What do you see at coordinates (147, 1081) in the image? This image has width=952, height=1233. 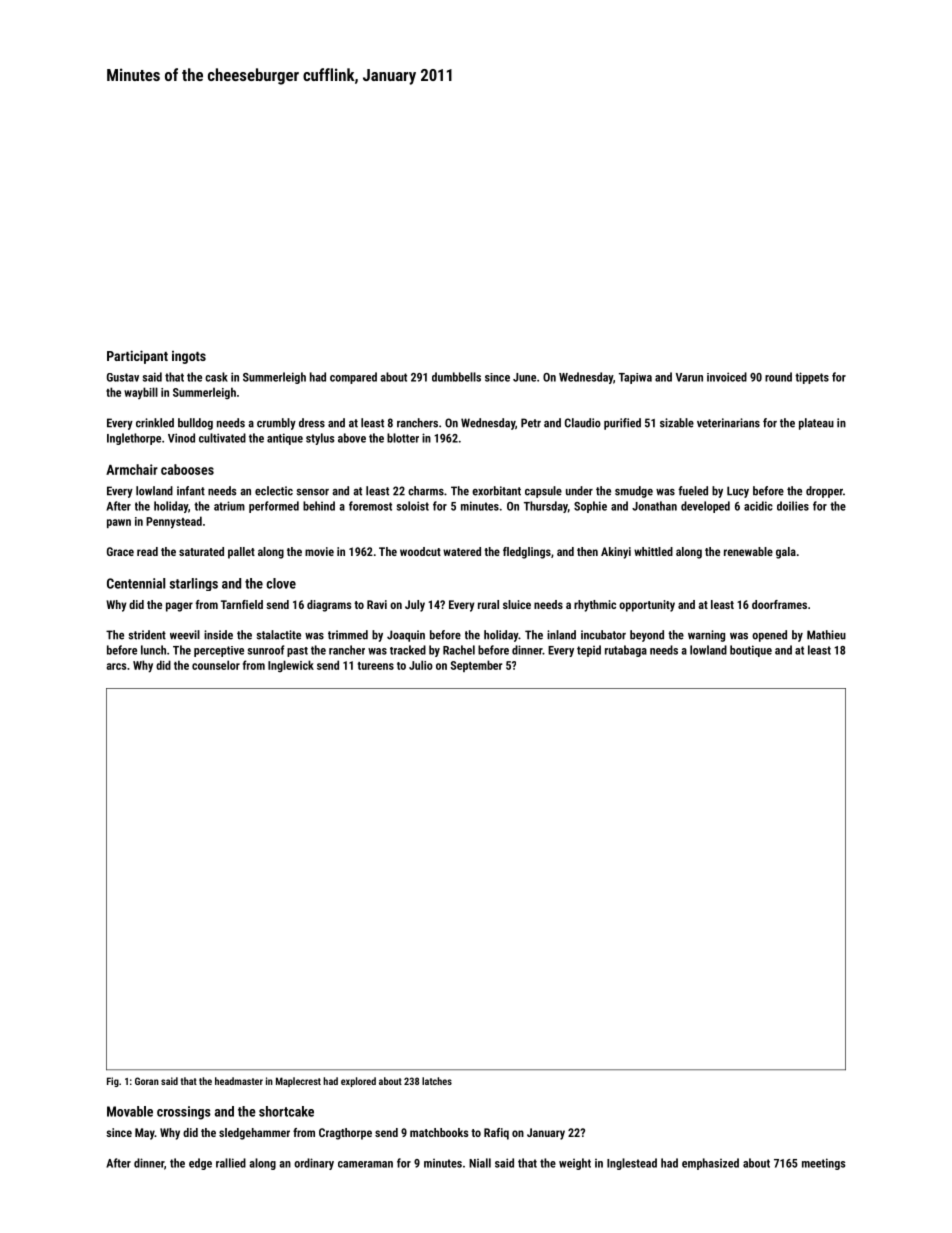 I see `Goran` at bounding box center [147, 1081].
